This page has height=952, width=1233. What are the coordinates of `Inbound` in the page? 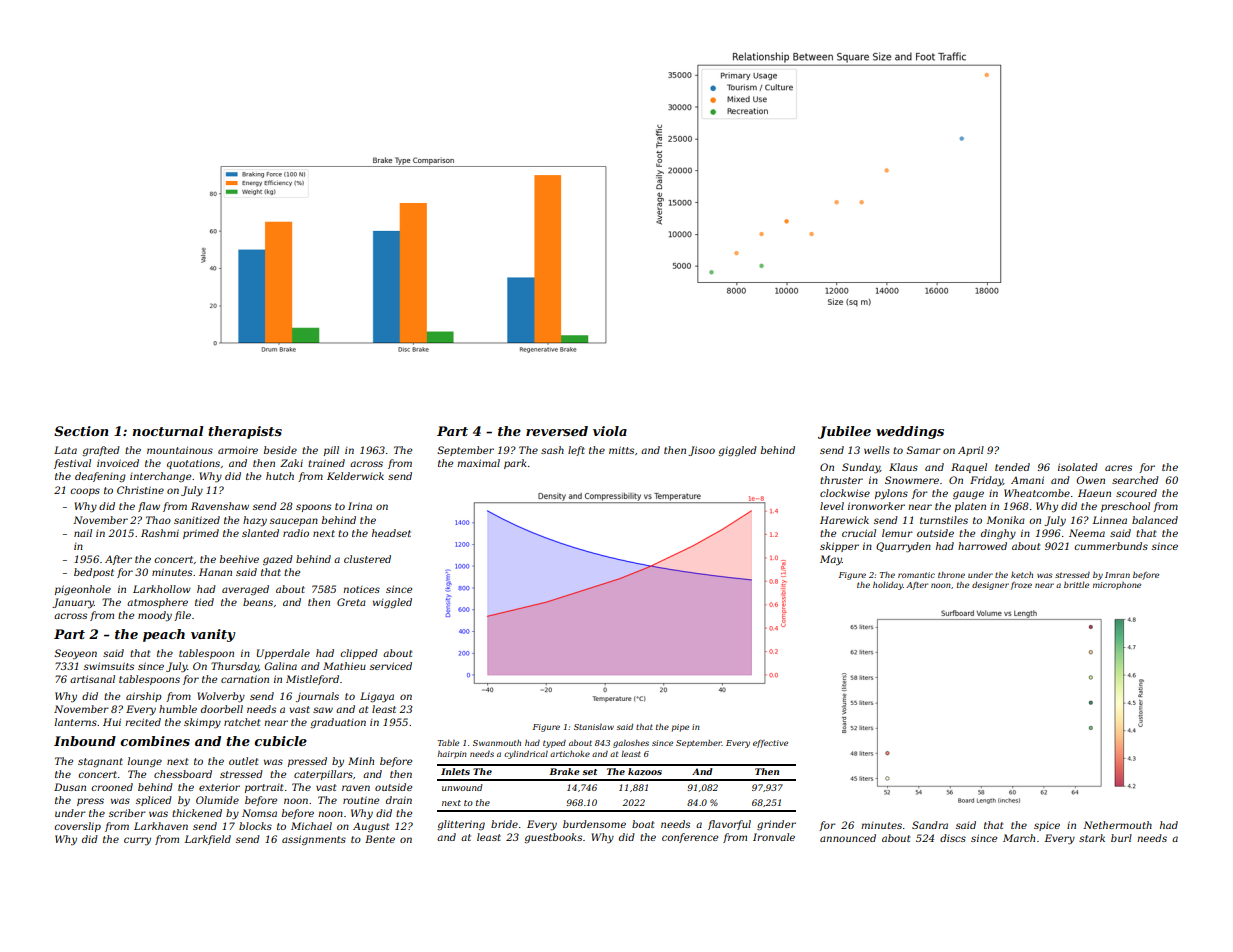 It's located at (85, 741).
